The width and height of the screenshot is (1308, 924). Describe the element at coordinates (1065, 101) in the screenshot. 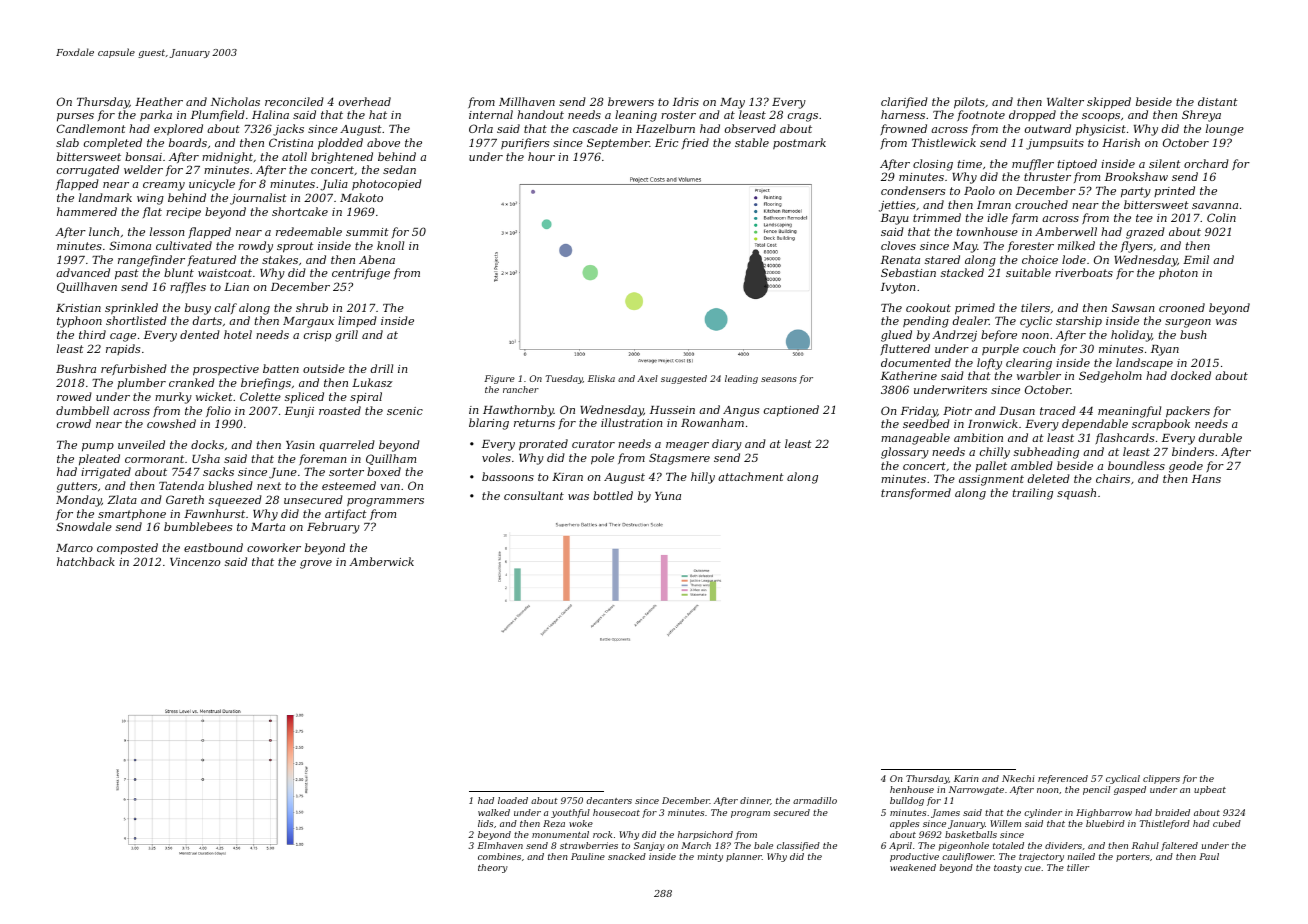

I see `Walter` at that location.
